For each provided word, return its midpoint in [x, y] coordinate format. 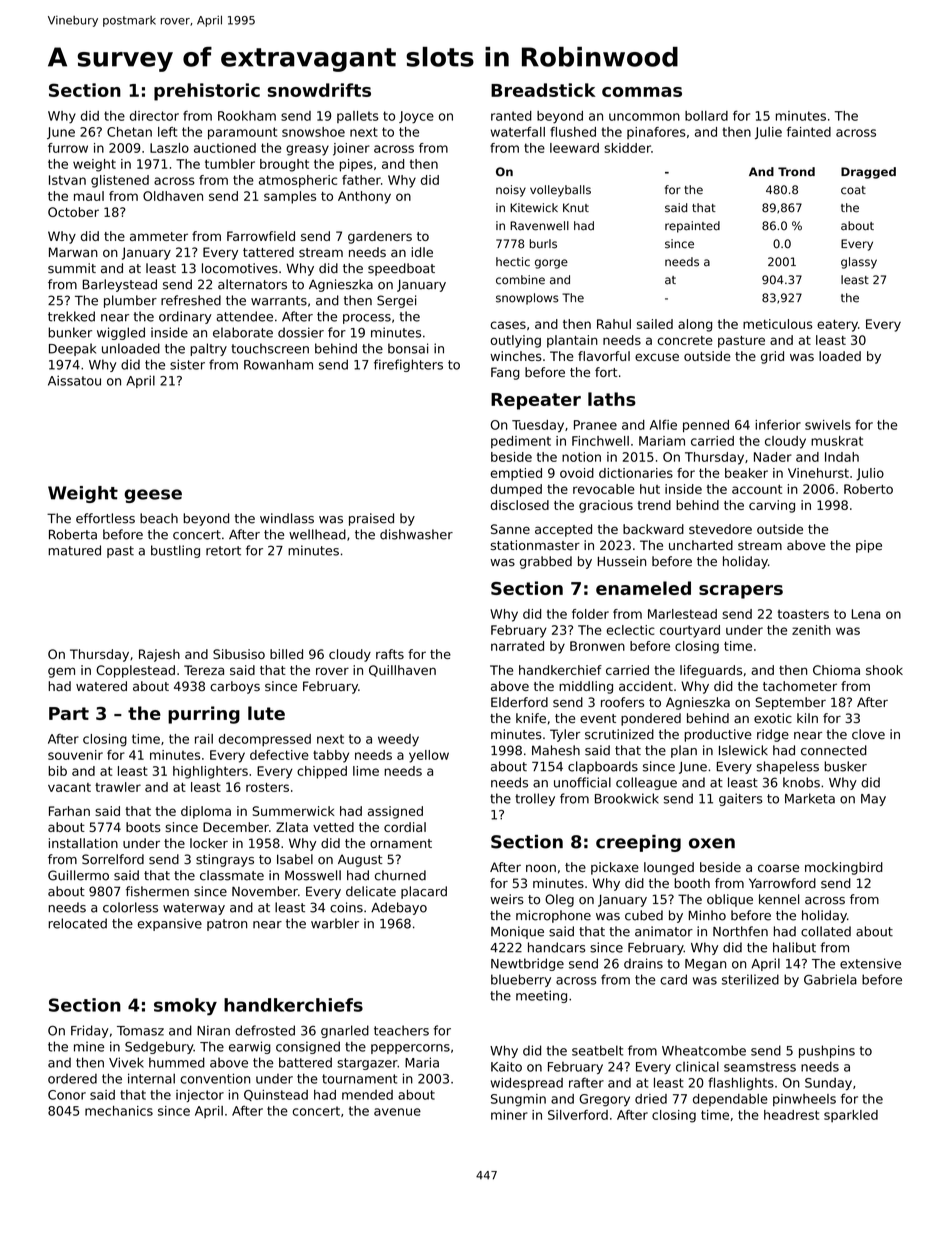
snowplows [527, 299]
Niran [213, 1030]
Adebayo [399, 908]
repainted [692, 227]
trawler [118, 787]
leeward [574, 148]
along [695, 325]
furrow [68, 148]
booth [692, 883]
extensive [870, 963]
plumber [130, 301]
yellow [429, 756]
